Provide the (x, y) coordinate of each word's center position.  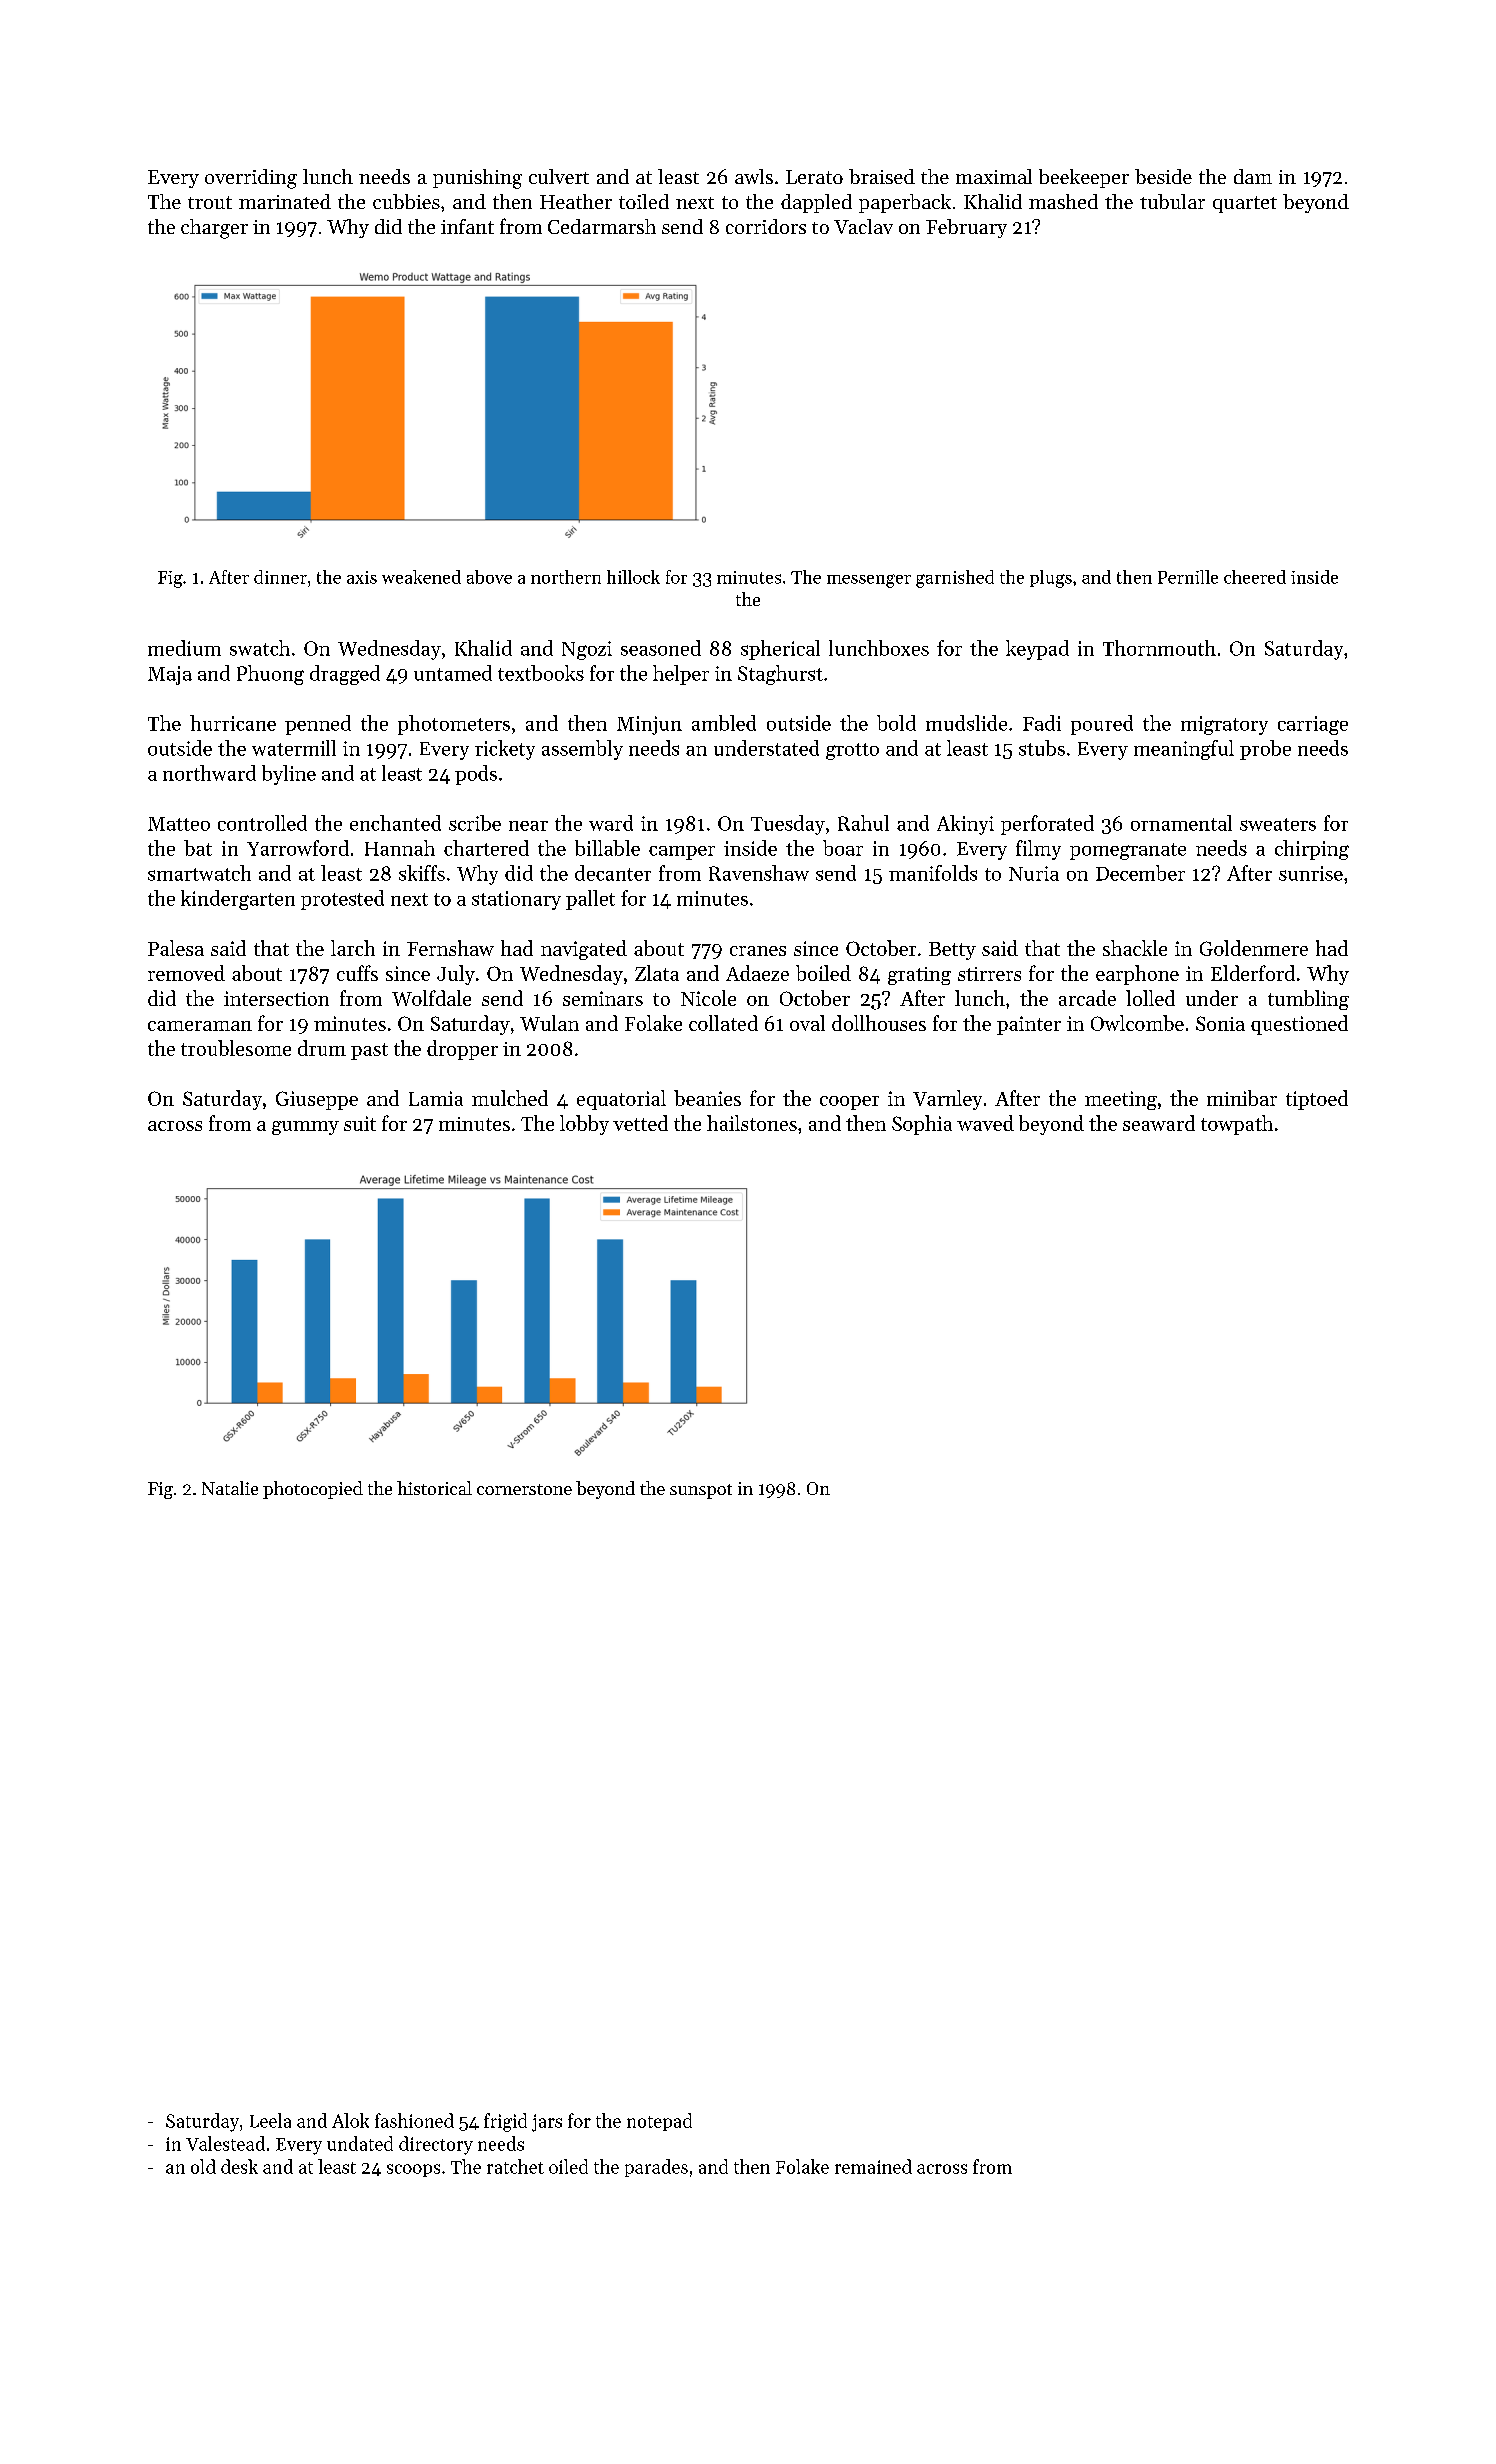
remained (873, 2166)
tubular (1172, 201)
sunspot (701, 1491)
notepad (659, 2122)
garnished (955, 579)
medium (184, 648)
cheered (1255, 577)
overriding (251, 179)
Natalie (230, 1488)
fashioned (414, 2120)
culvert (559, 176)
